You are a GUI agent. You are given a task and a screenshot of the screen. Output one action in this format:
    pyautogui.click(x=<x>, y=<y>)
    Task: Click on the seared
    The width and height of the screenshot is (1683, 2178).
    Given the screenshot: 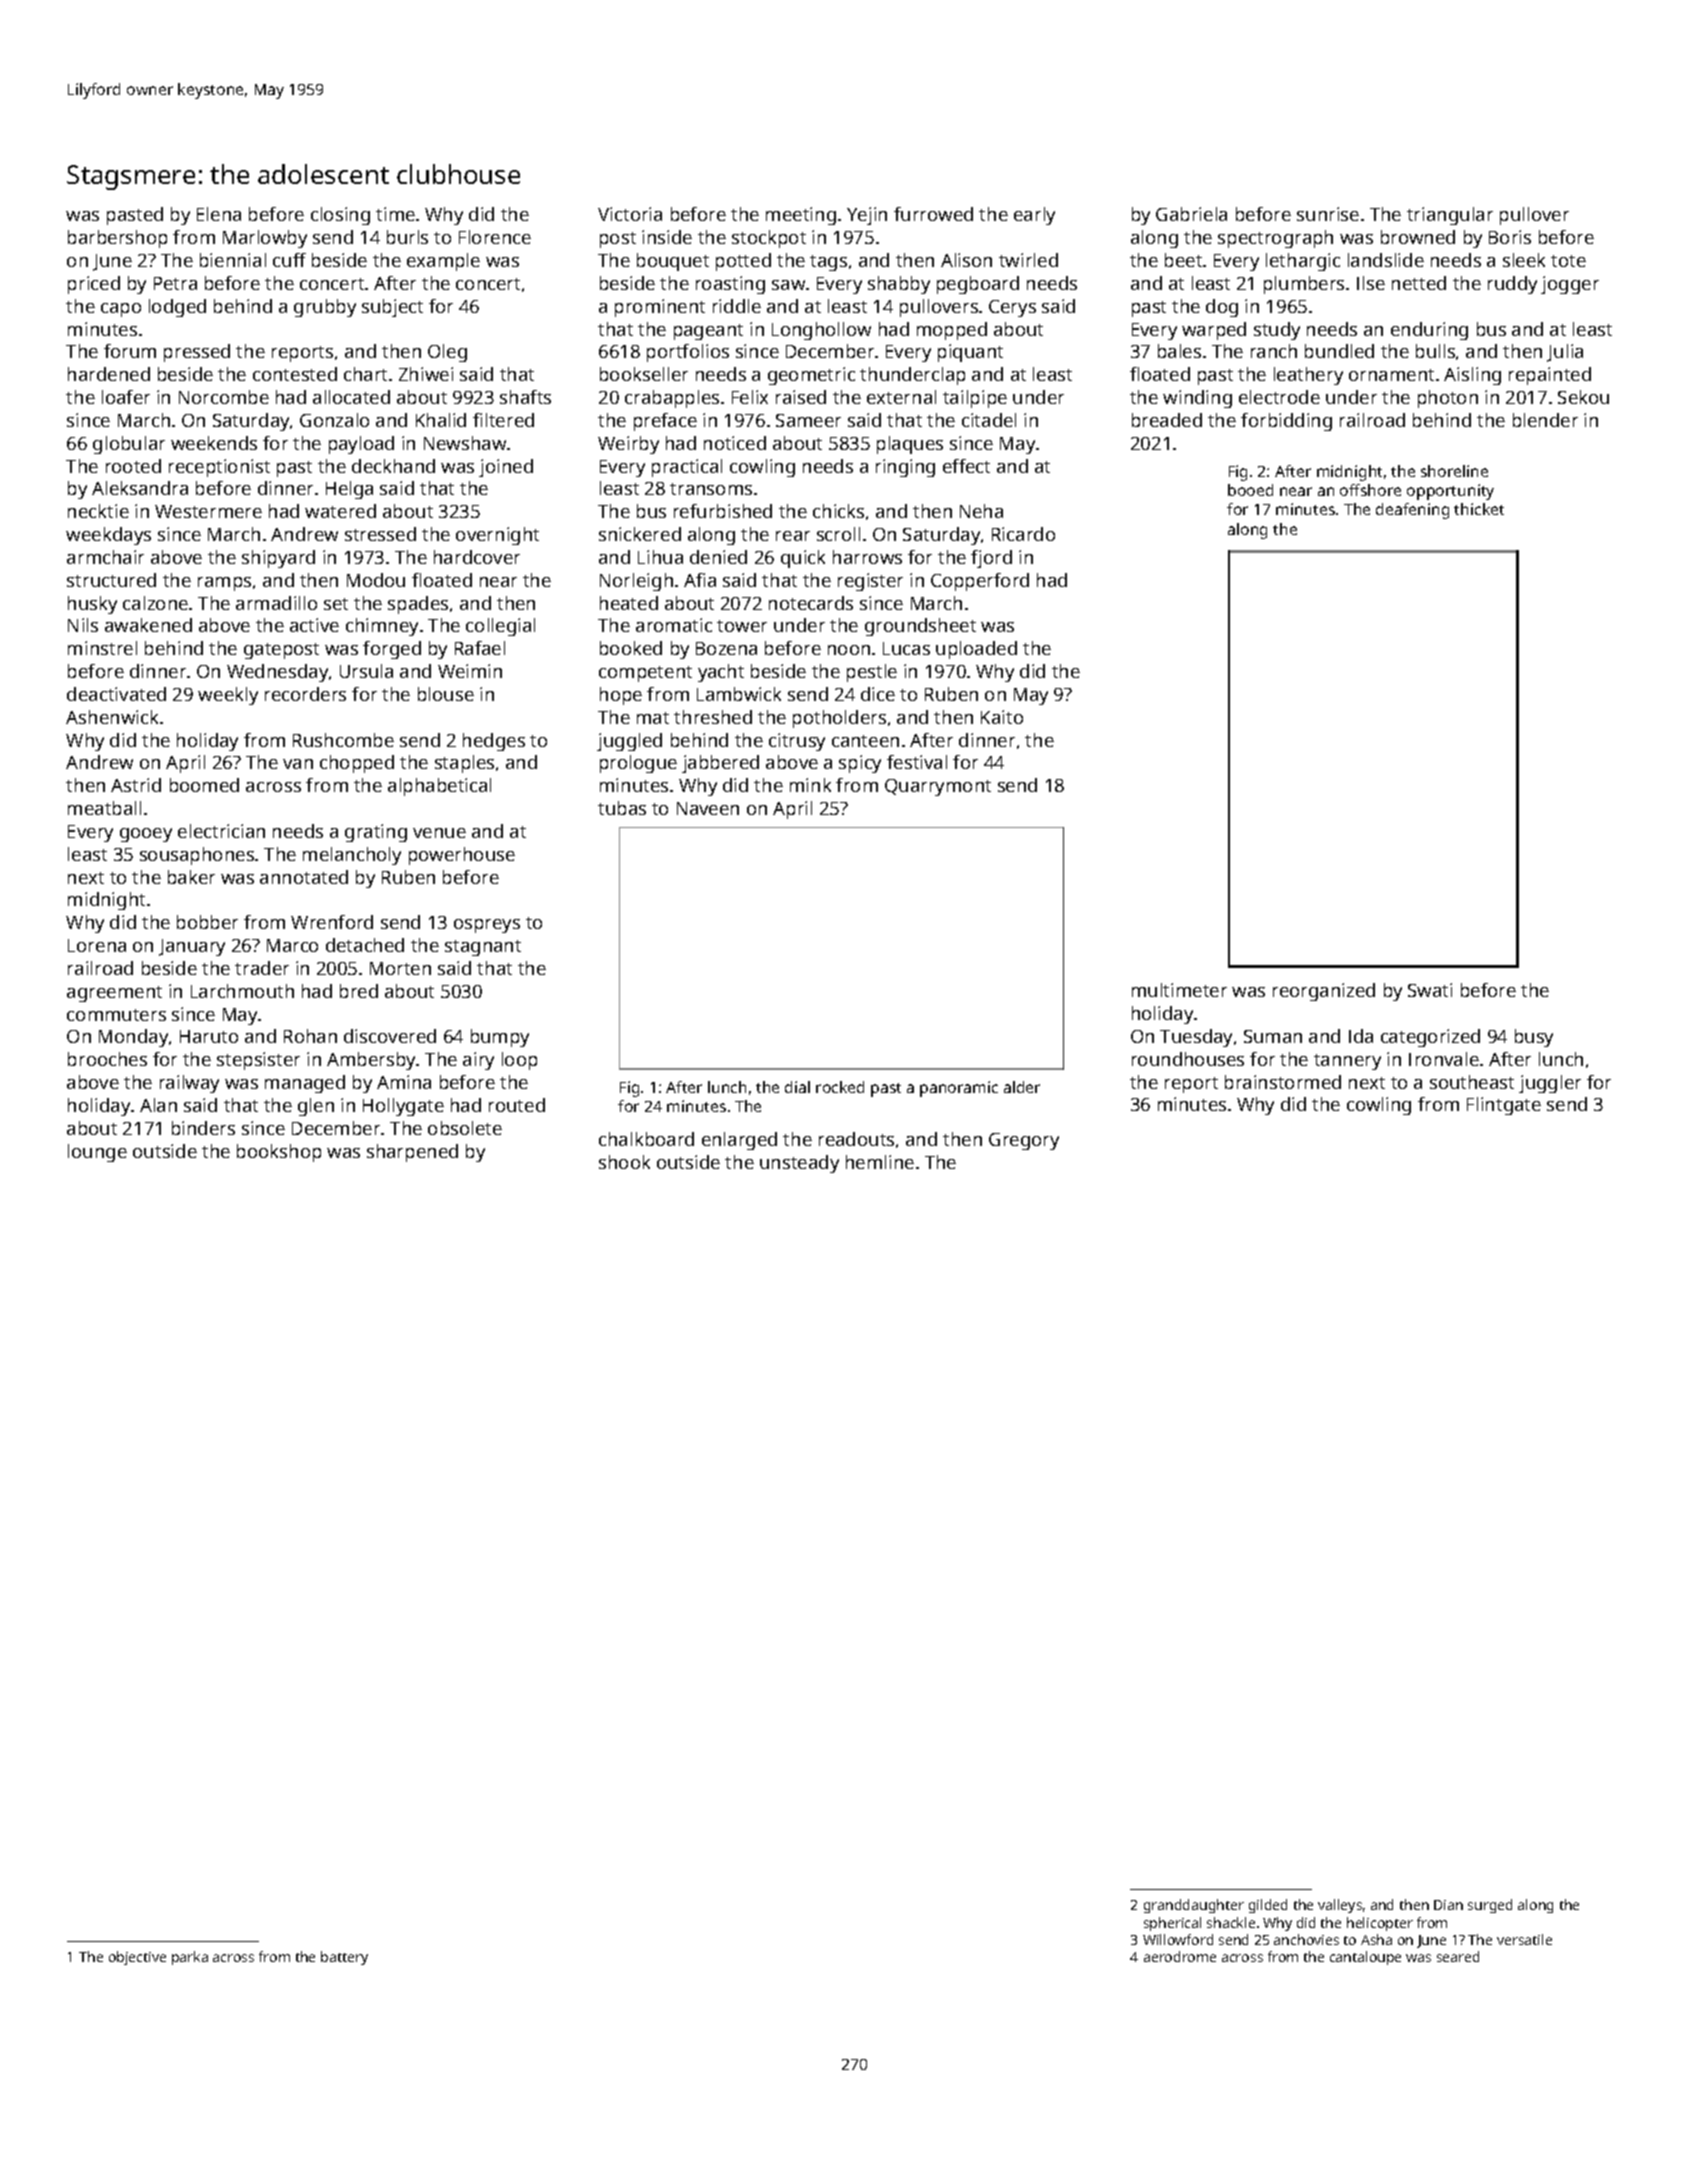 What is the action you would take?
    pyautogui.click(x=1458, y=1956)
